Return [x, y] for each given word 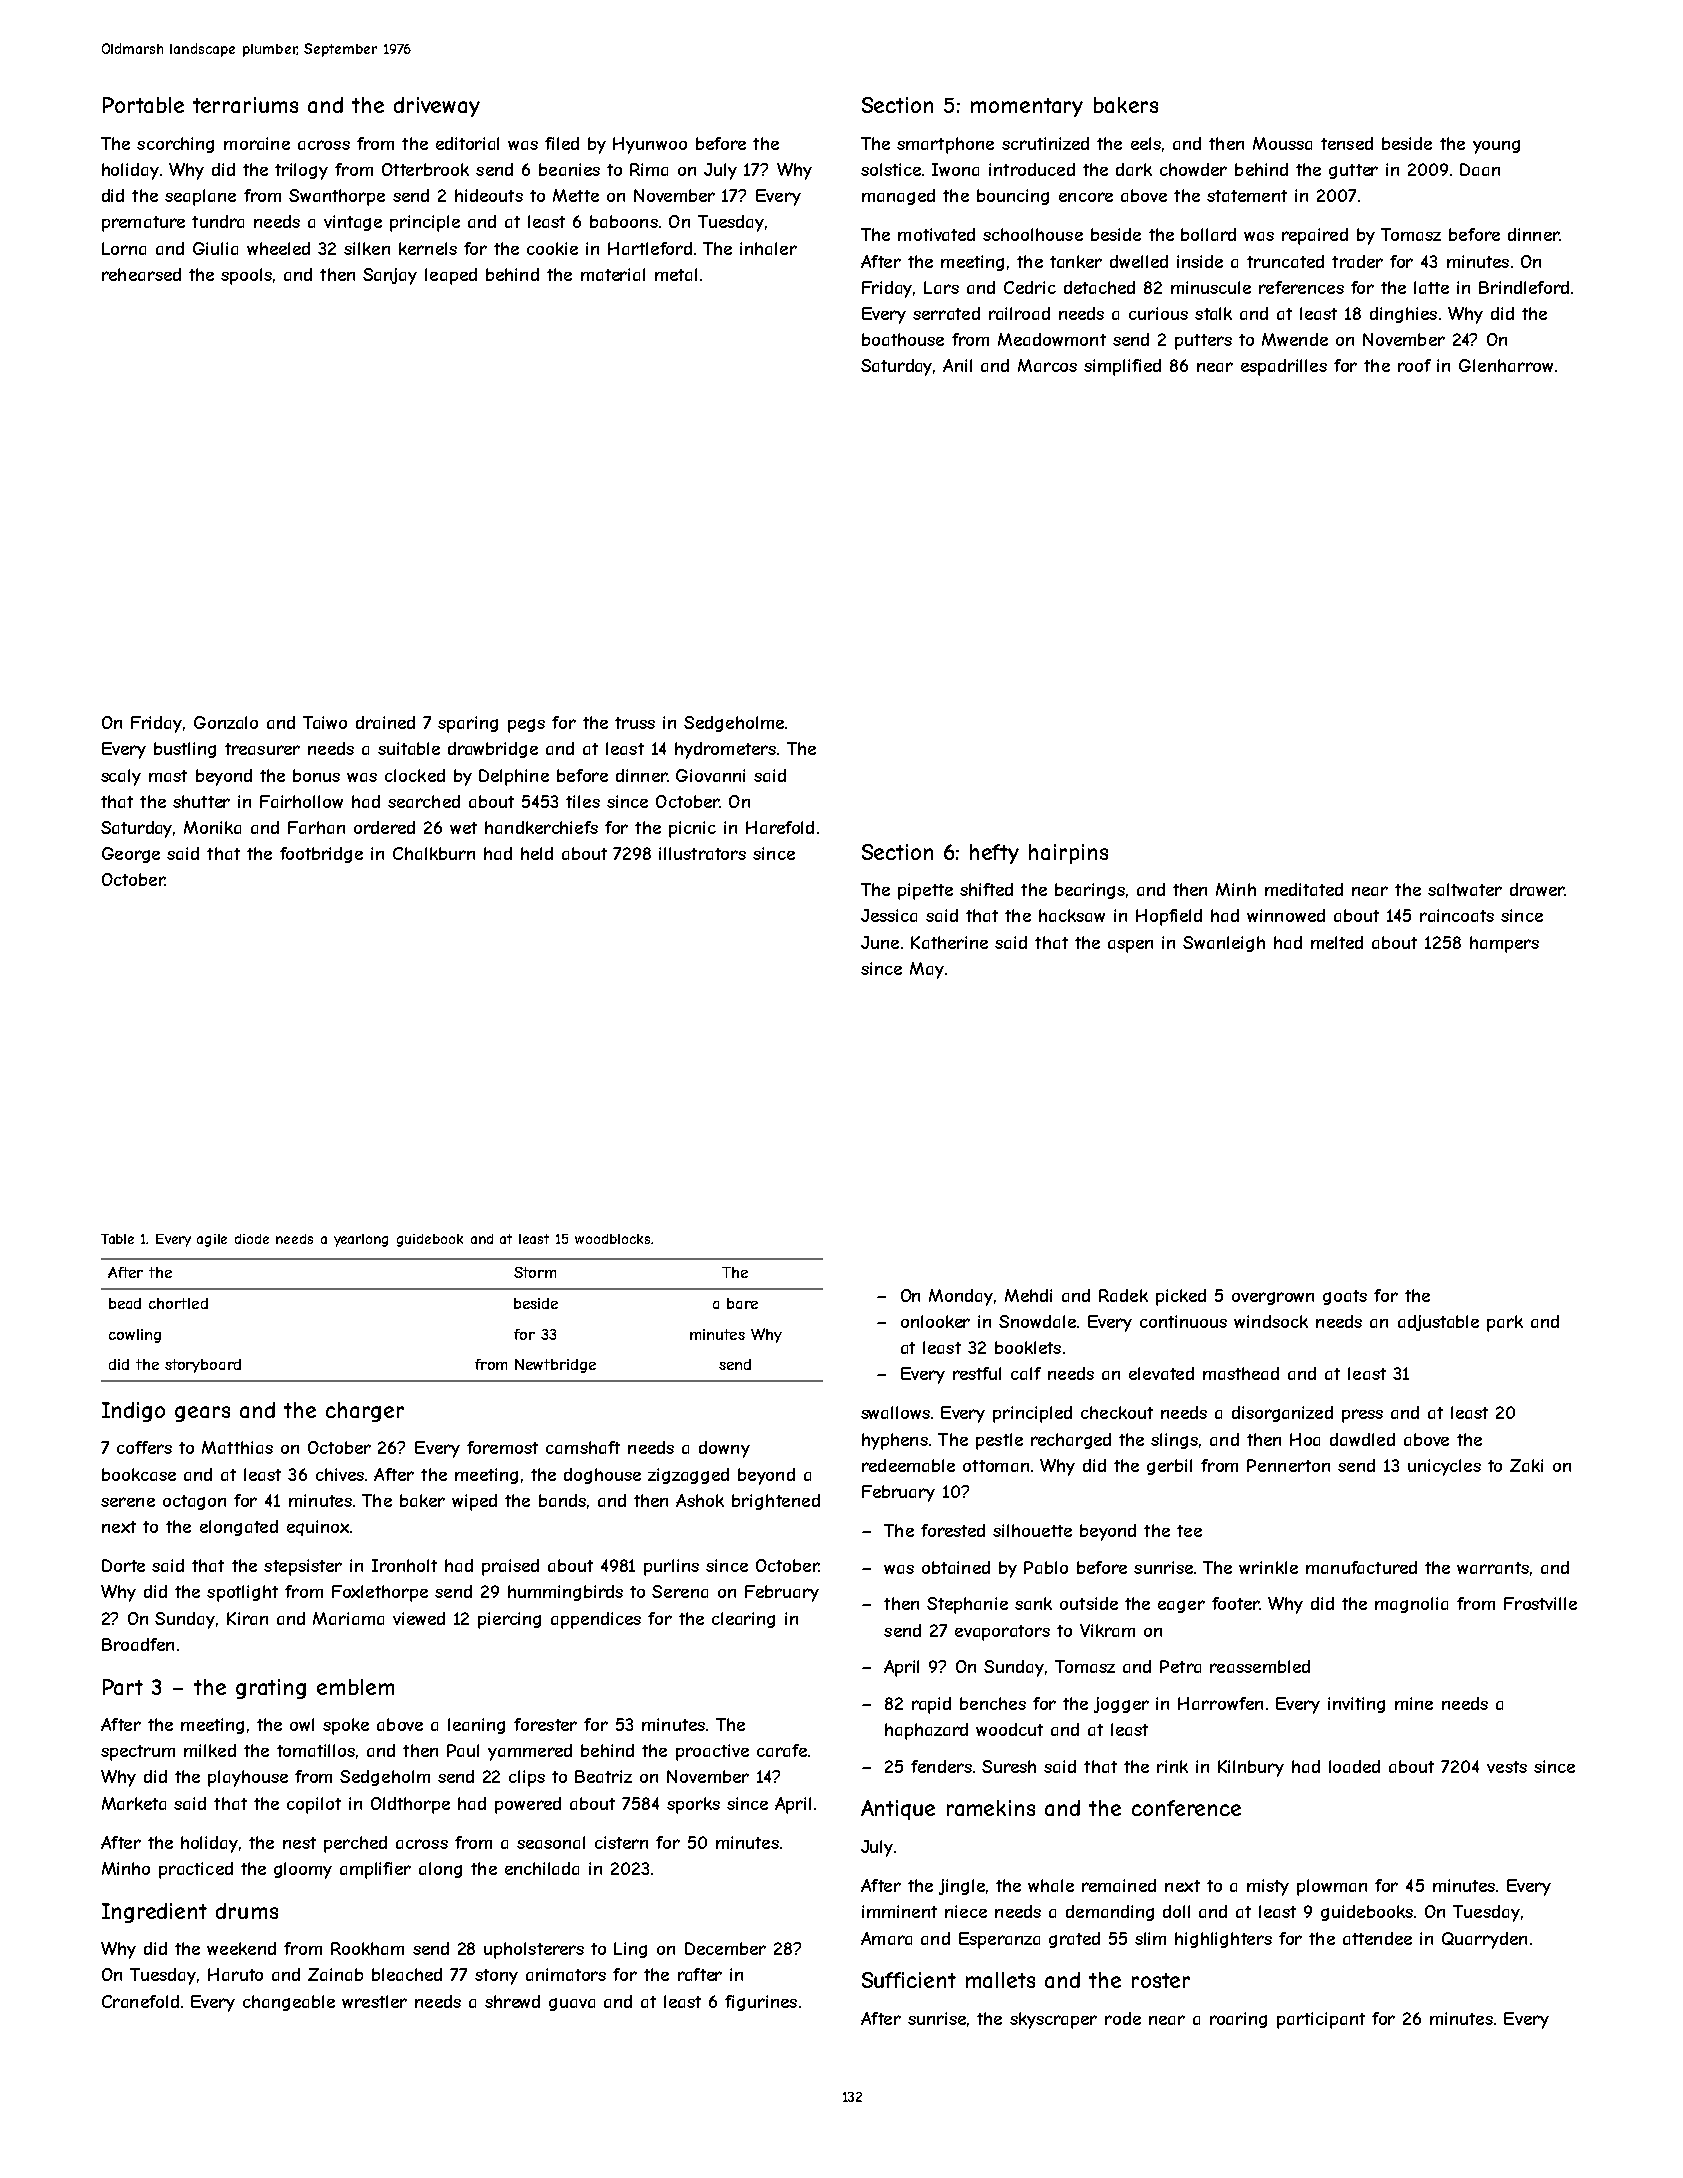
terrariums [245, 105]
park [1505, 1323]
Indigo [133, 1412]
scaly [121, 777]
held [537, 853]
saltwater [1465, 889]
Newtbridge [555, 1366]
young [1496, 147]
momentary [1027, 107]
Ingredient [154, 1913]
